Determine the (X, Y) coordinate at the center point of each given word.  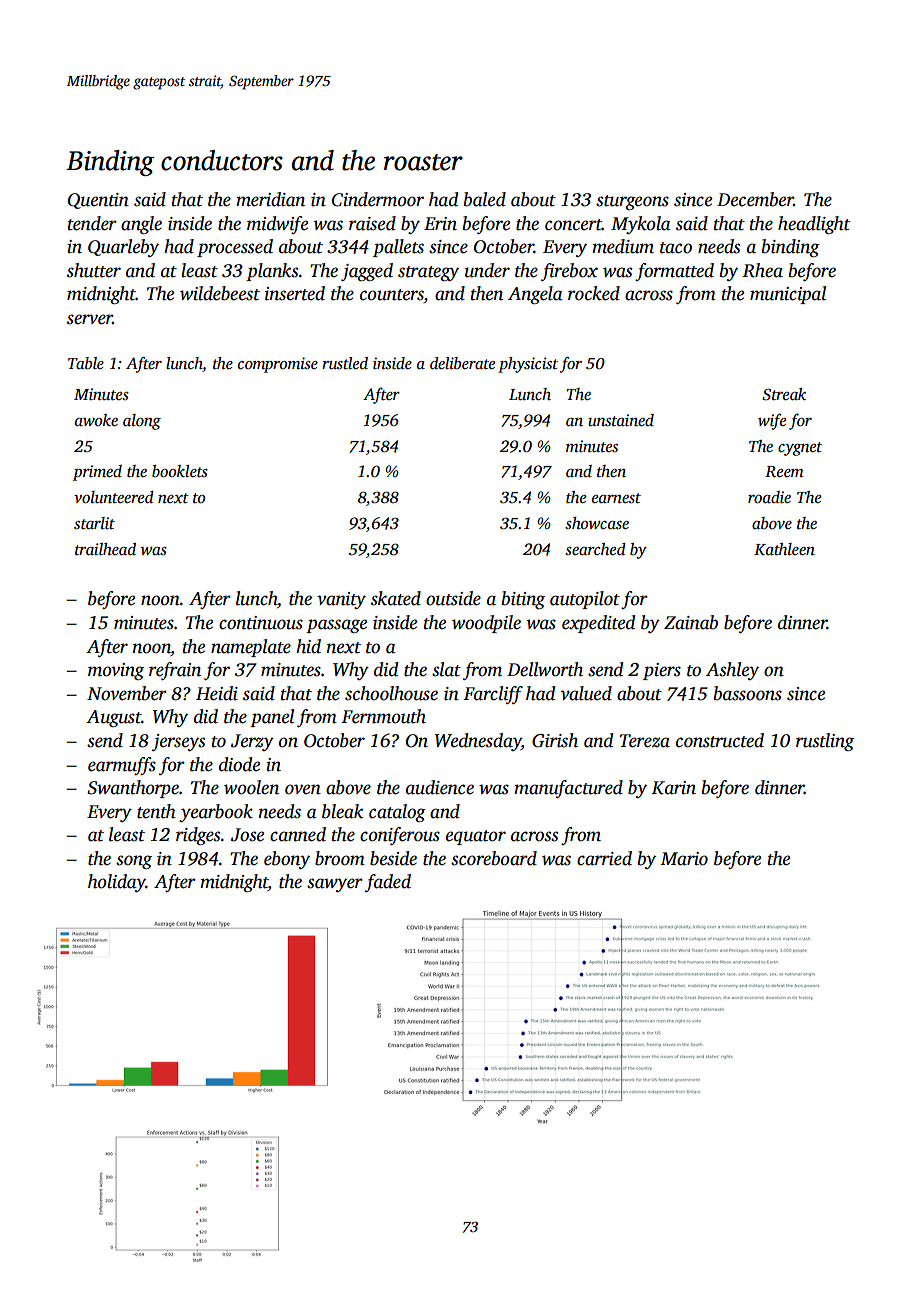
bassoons (748, 693)
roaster (423, 162)
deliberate (462, 363)
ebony (287, 860)
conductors (222, 160)
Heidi (217, 693)
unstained (621, 420)
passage (336, 626)
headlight (814, 225)
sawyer (335, 885)
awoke (96, 420)
